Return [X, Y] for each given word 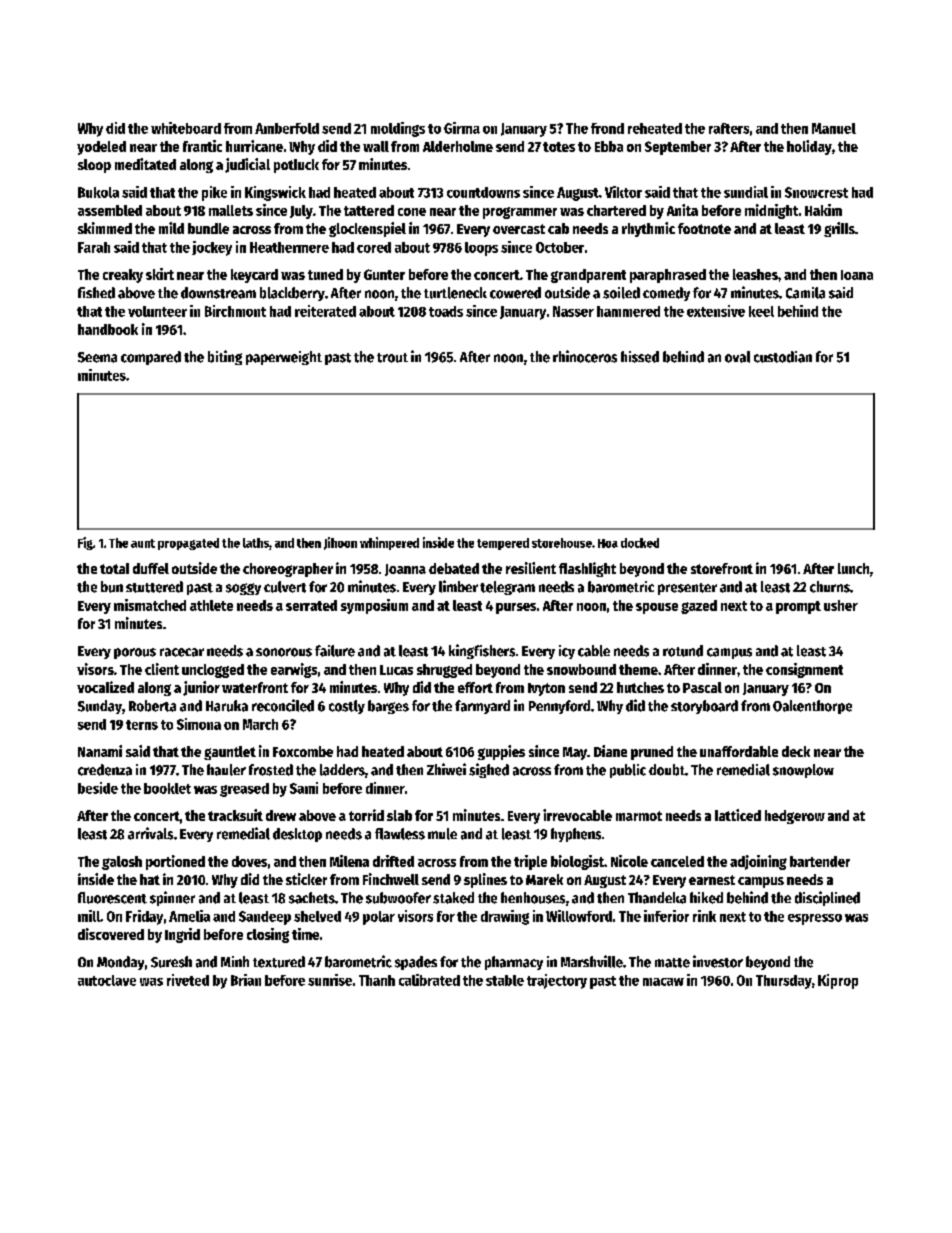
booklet [167, 788]
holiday [809, 147]
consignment [804, 670]
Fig [85, 543]
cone [412, 212]
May [575, 753]
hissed [640, 357]
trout [392, 358]
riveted [188, 980]
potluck [296, 166]
